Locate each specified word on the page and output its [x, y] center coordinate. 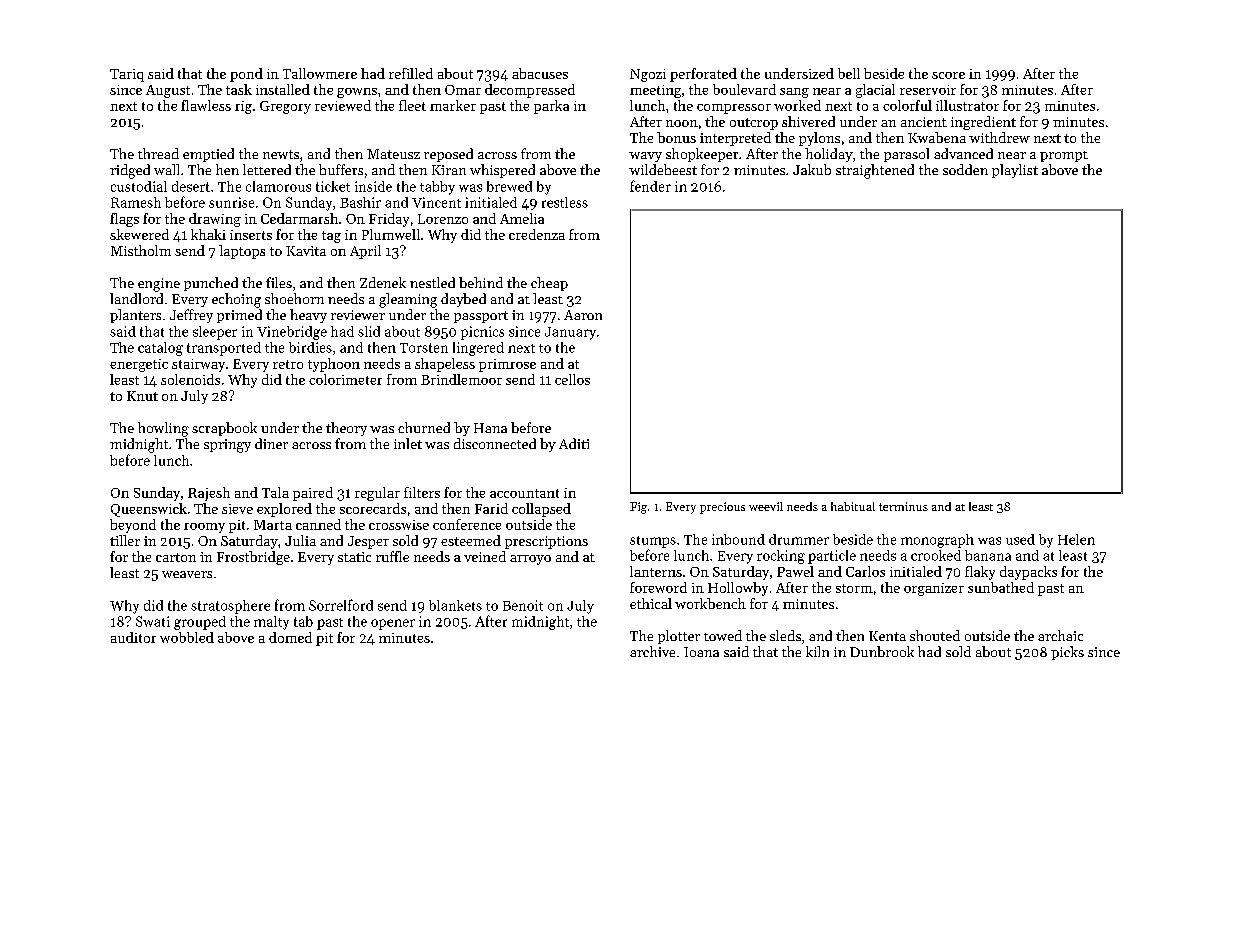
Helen [1076, 539]
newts [281, 154]
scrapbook [224, 429]
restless [565, 202]
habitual [853, 506]
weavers [187, 574]
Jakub [812, 169]
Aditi [574, 443]
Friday [389, 220]
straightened [875, 171]
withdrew [999, 137]
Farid [491, 508]
